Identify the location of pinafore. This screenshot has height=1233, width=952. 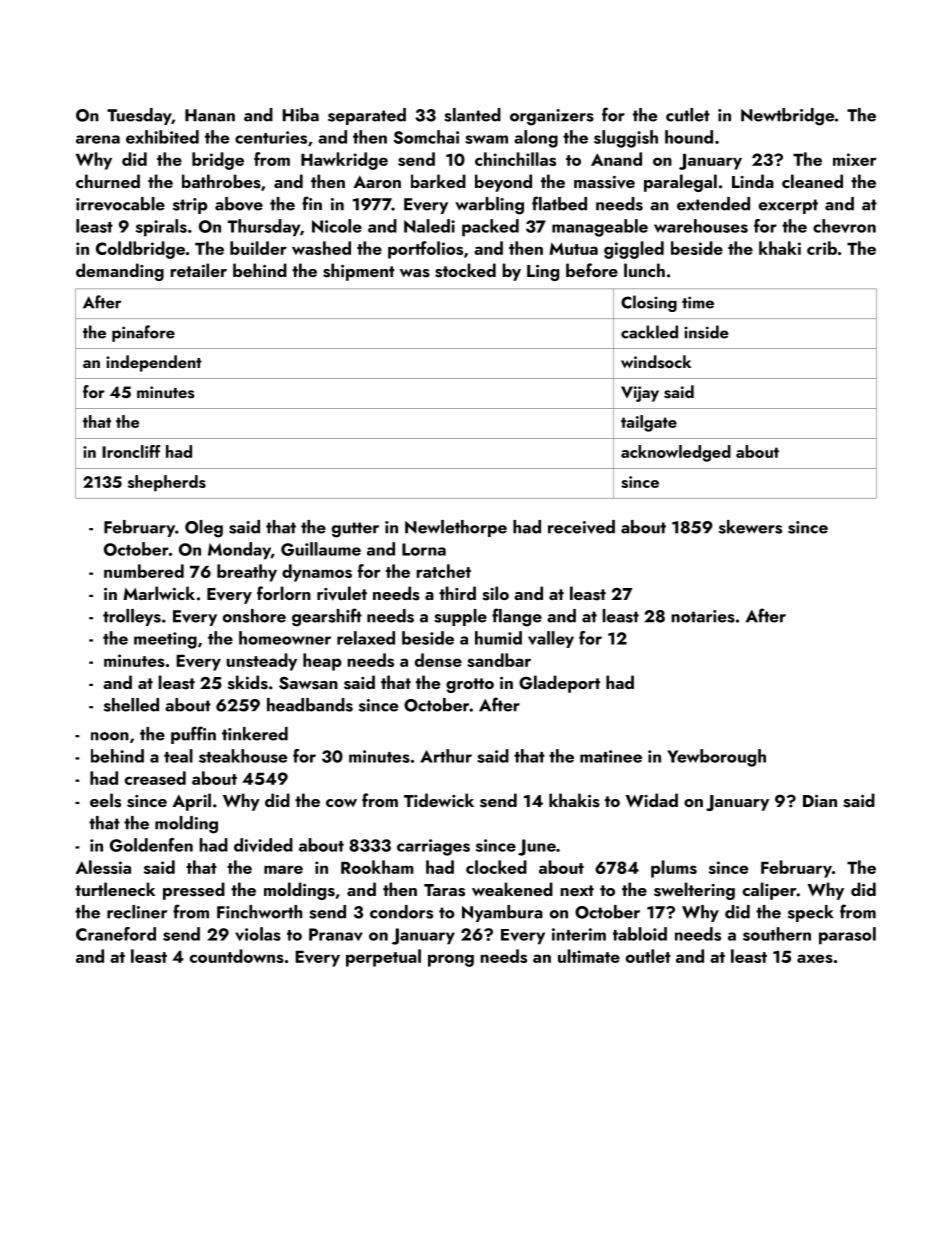
(143, 333).
